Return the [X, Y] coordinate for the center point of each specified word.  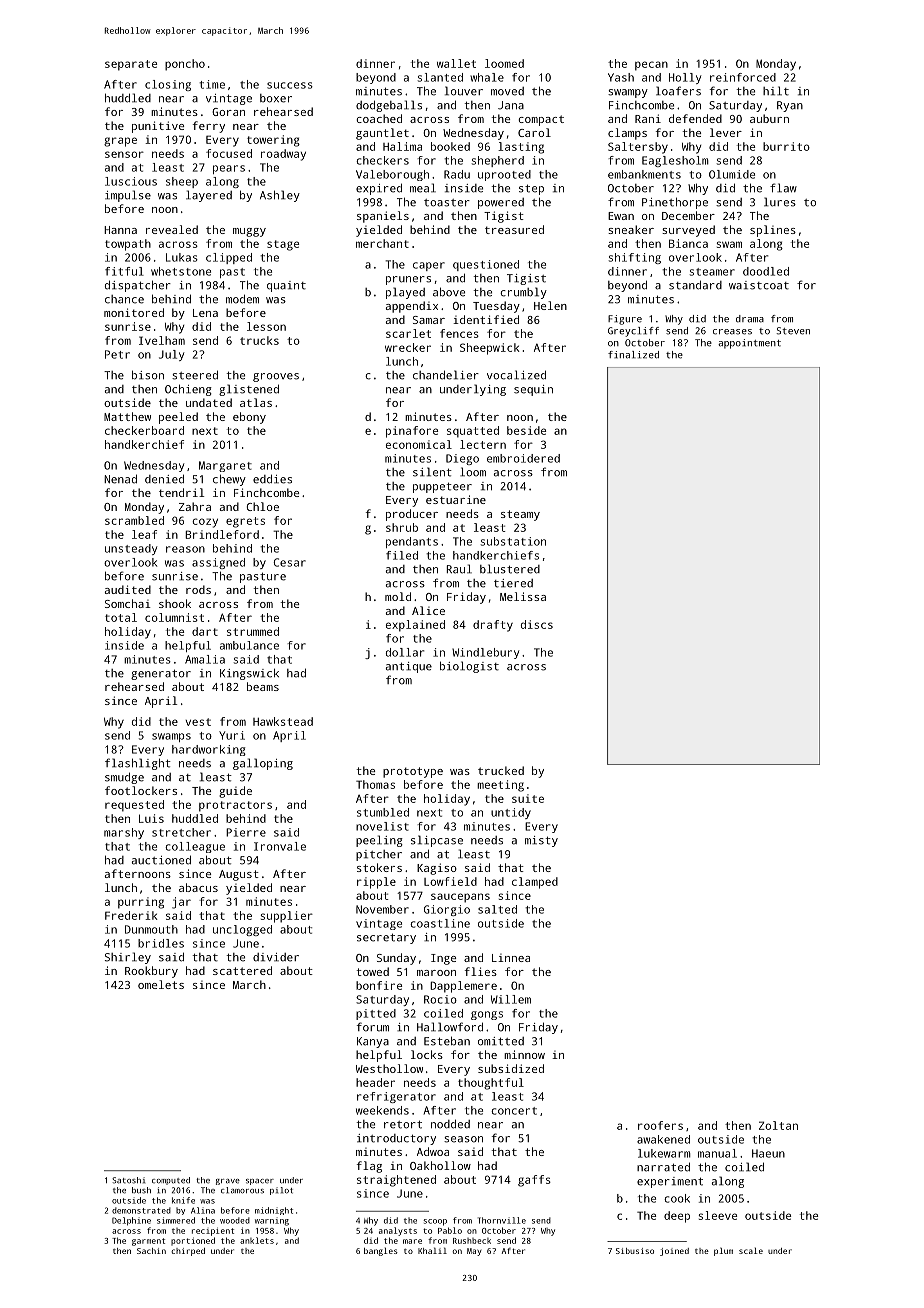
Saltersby [638, 148]
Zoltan [778, 1125]
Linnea [511, 958]
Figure [625, 320]
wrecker [408, 347]
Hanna [120, 230]
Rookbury [151, 972]
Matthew [127, 416]
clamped [535, 883]
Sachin [151, 1251]
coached [379, 118]
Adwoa [433, 1151]
